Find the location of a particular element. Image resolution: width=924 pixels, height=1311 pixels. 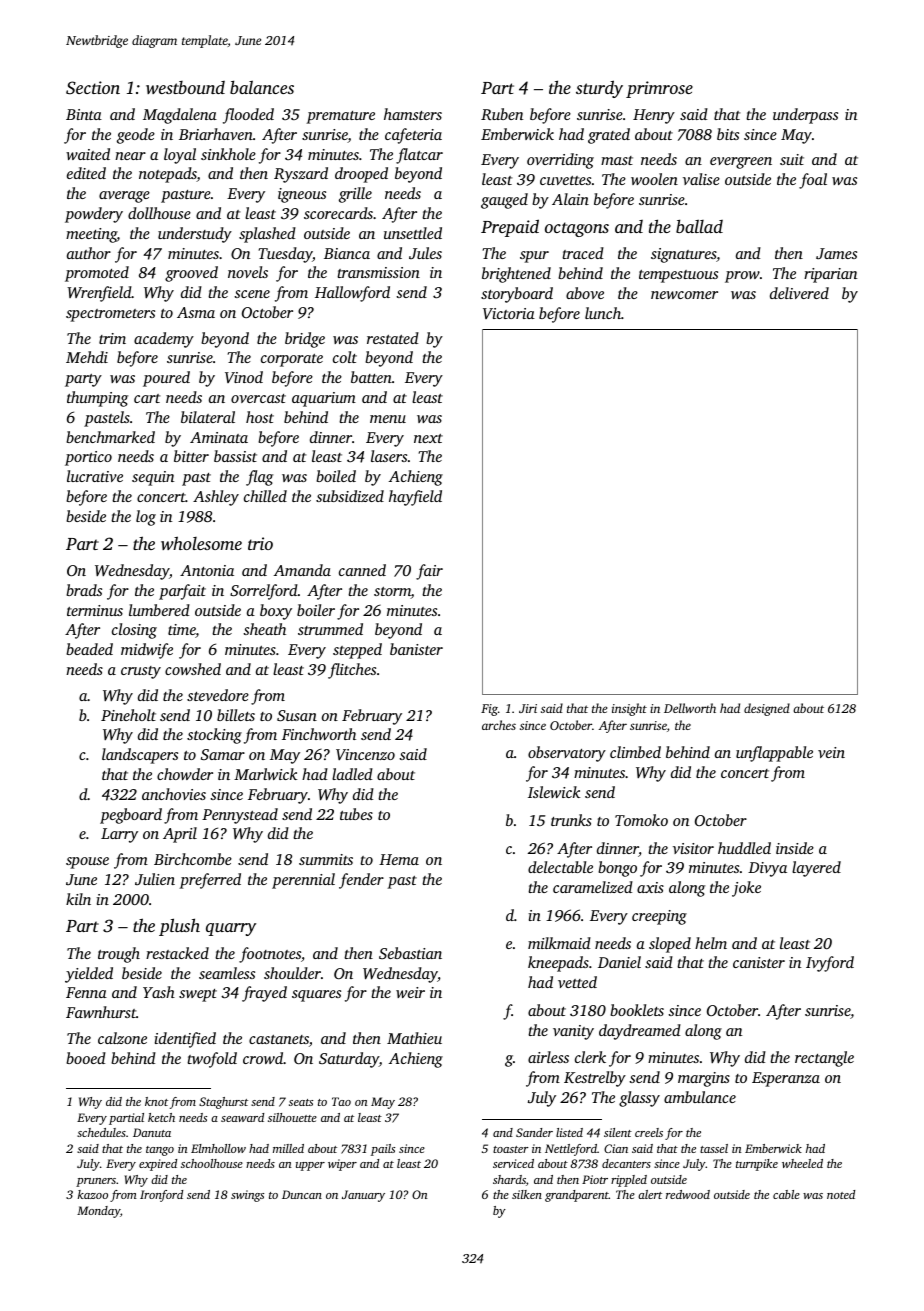

suit is located at coordinates (792, 159).
